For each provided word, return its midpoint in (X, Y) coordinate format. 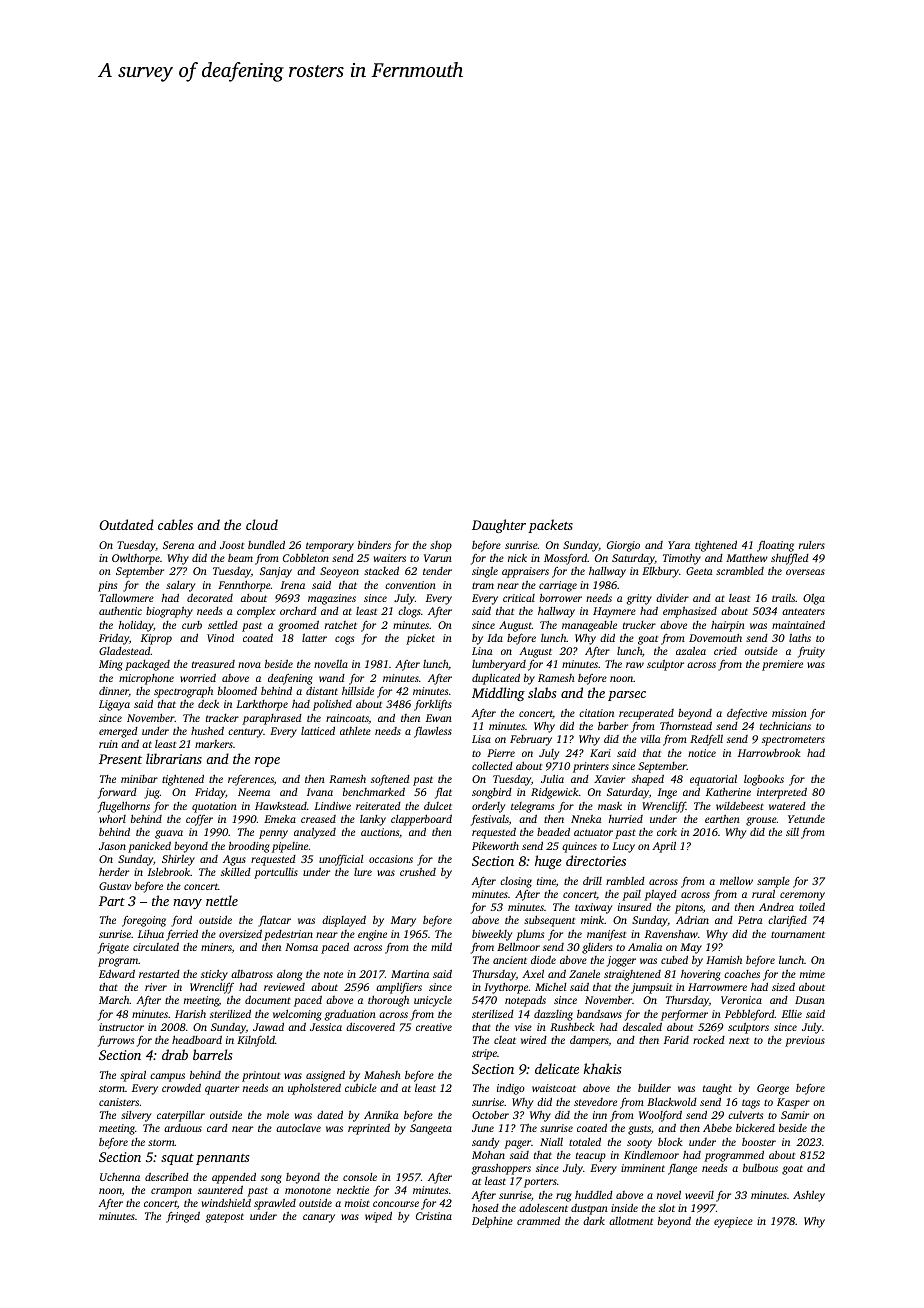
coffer (199, 820)
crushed (418, 872)
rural (763, 894)
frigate (113, 948)
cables (175, 524)
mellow (736, 881)
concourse (396, 1204)
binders (374, 544)
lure (363, 872)
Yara (679, 545)
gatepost (225, 1218)
